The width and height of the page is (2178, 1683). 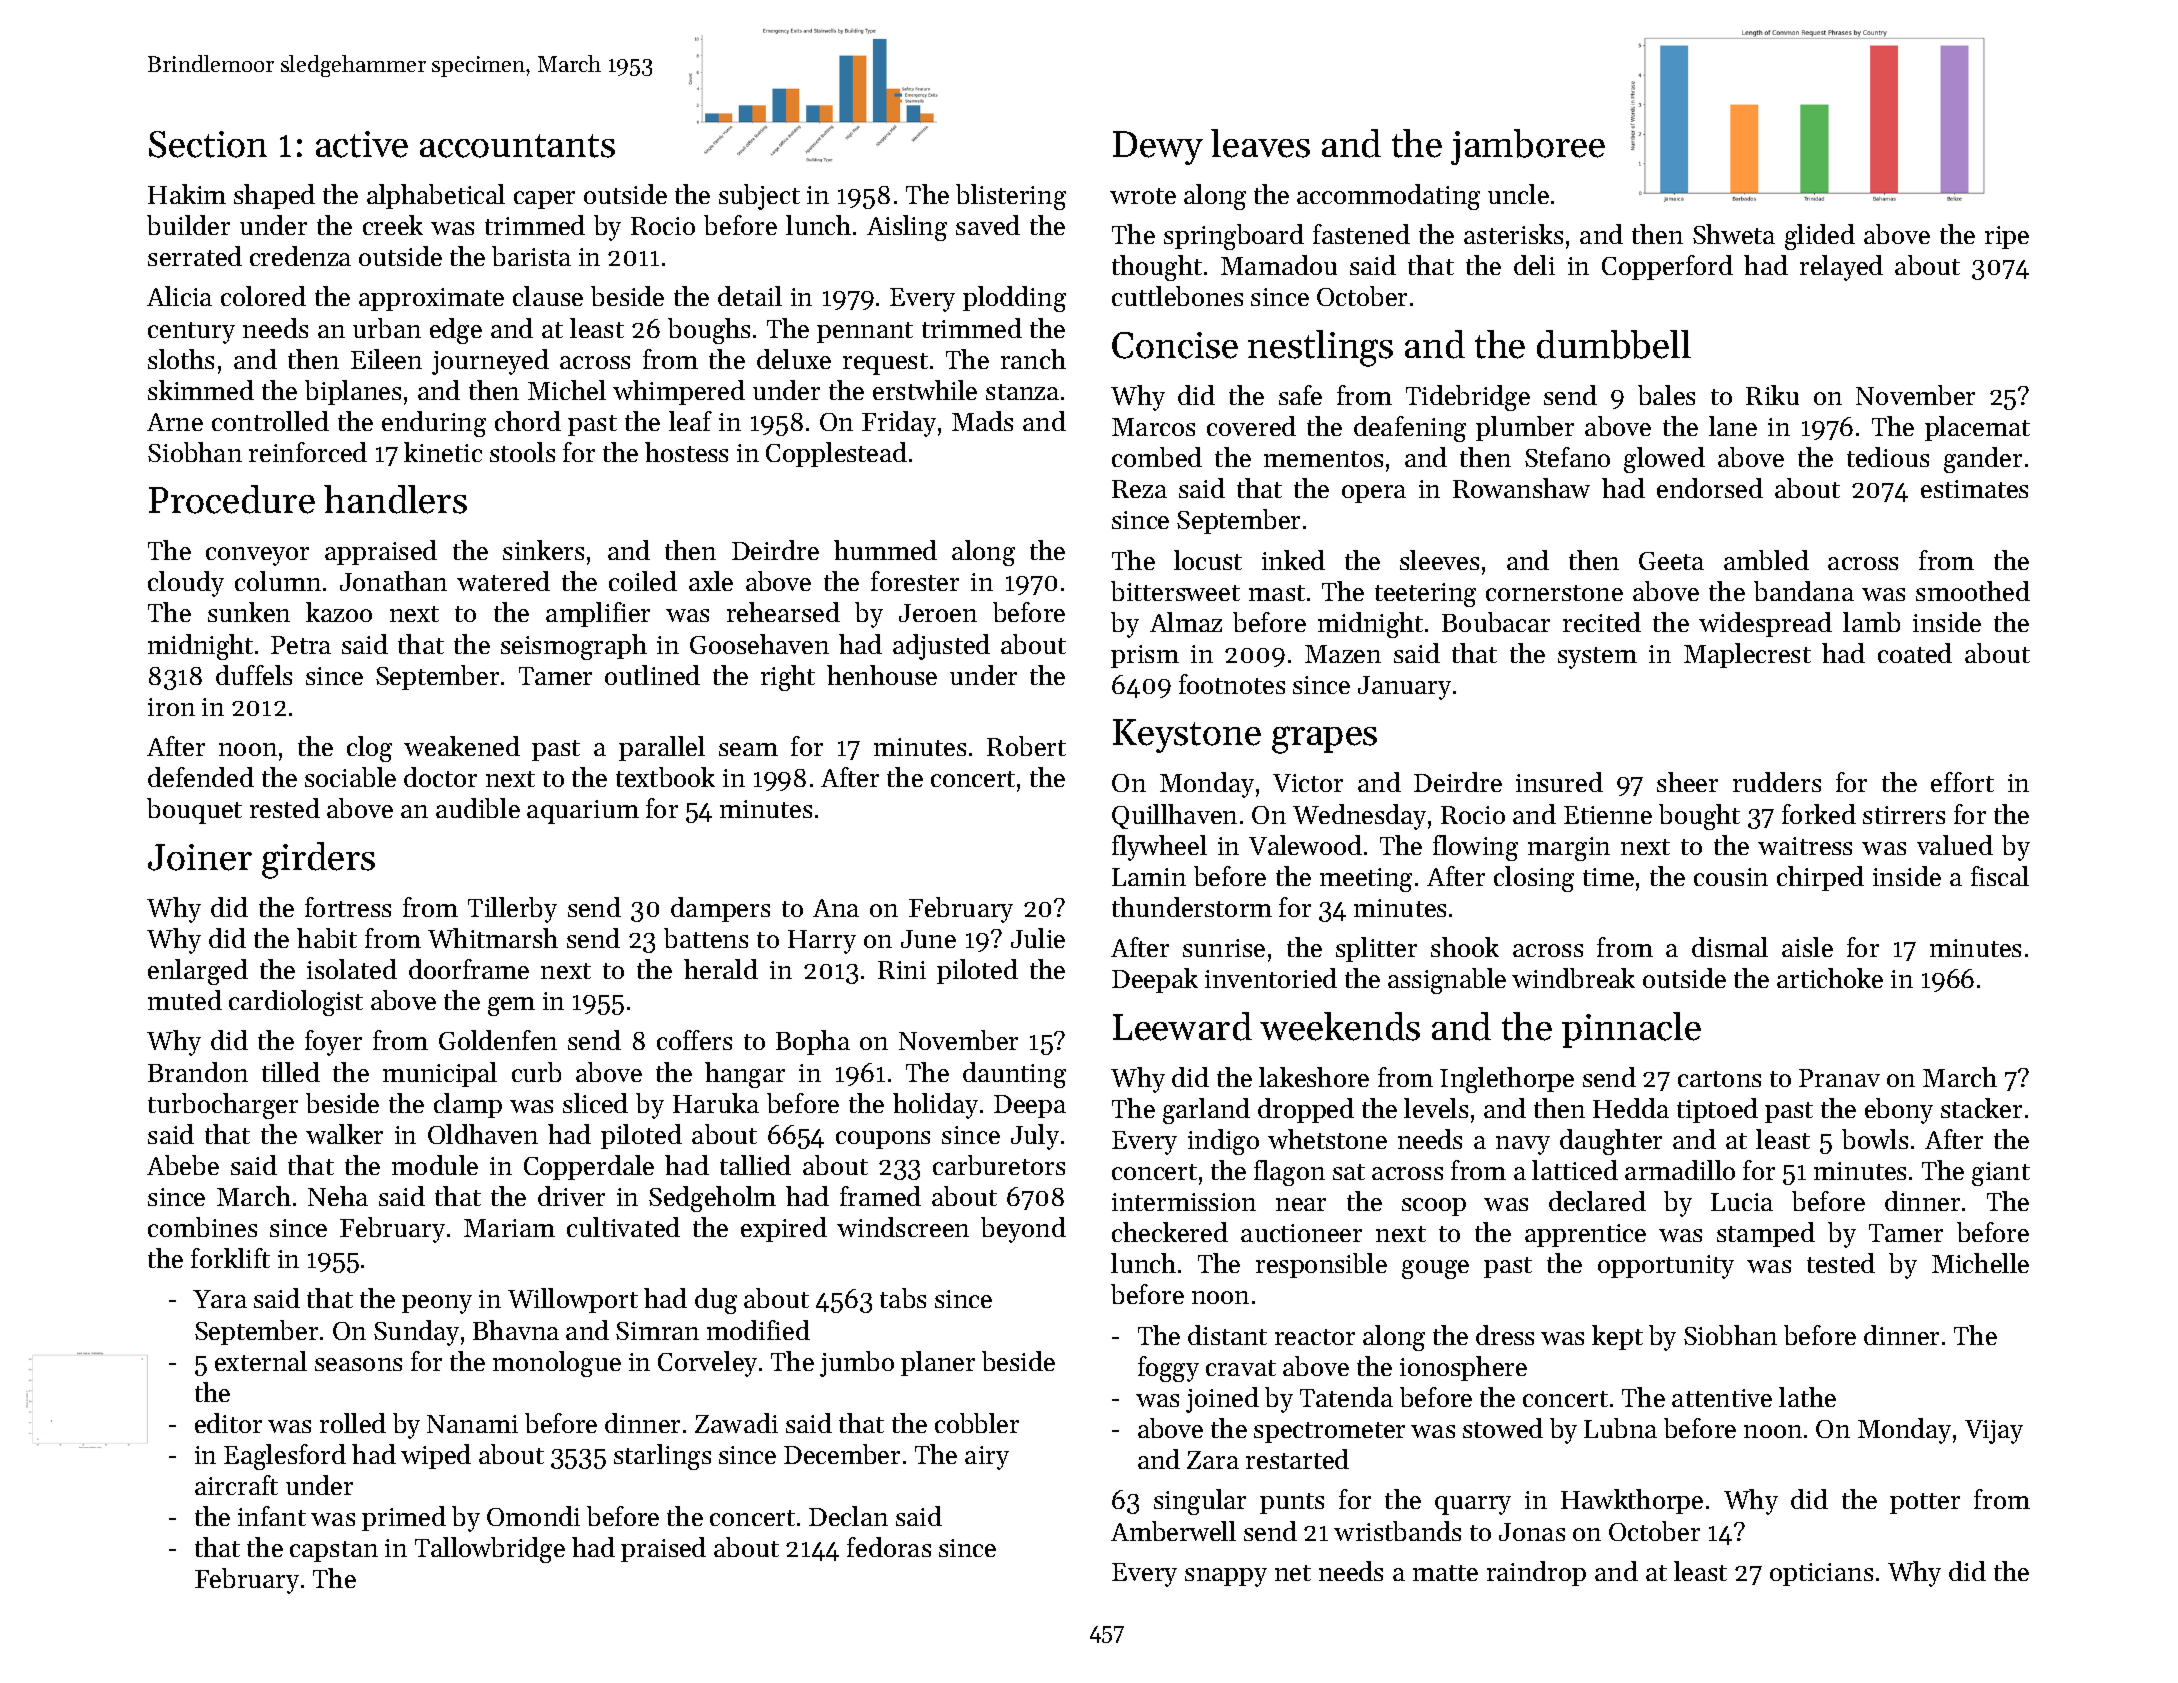 I want to click on ripe, so click(x=2007, y=237).
